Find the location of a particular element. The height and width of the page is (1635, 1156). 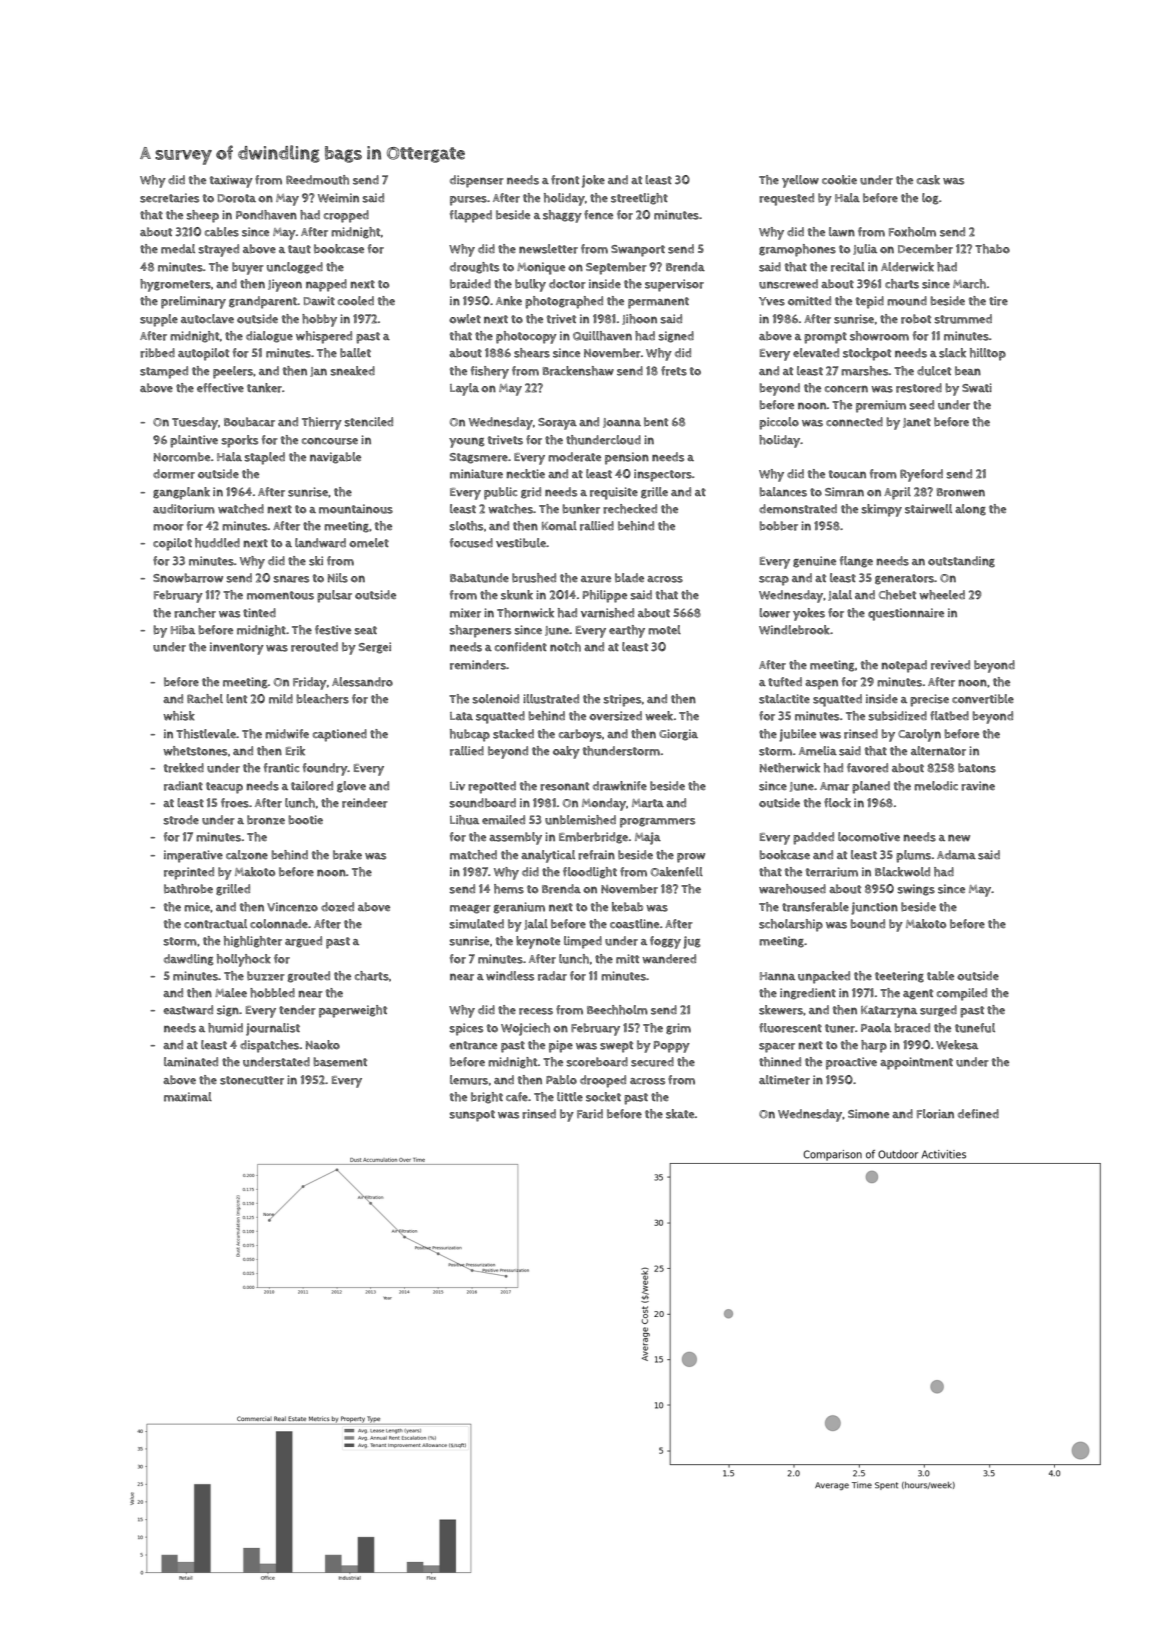

Simone is located at coordinates (868, 1114).
